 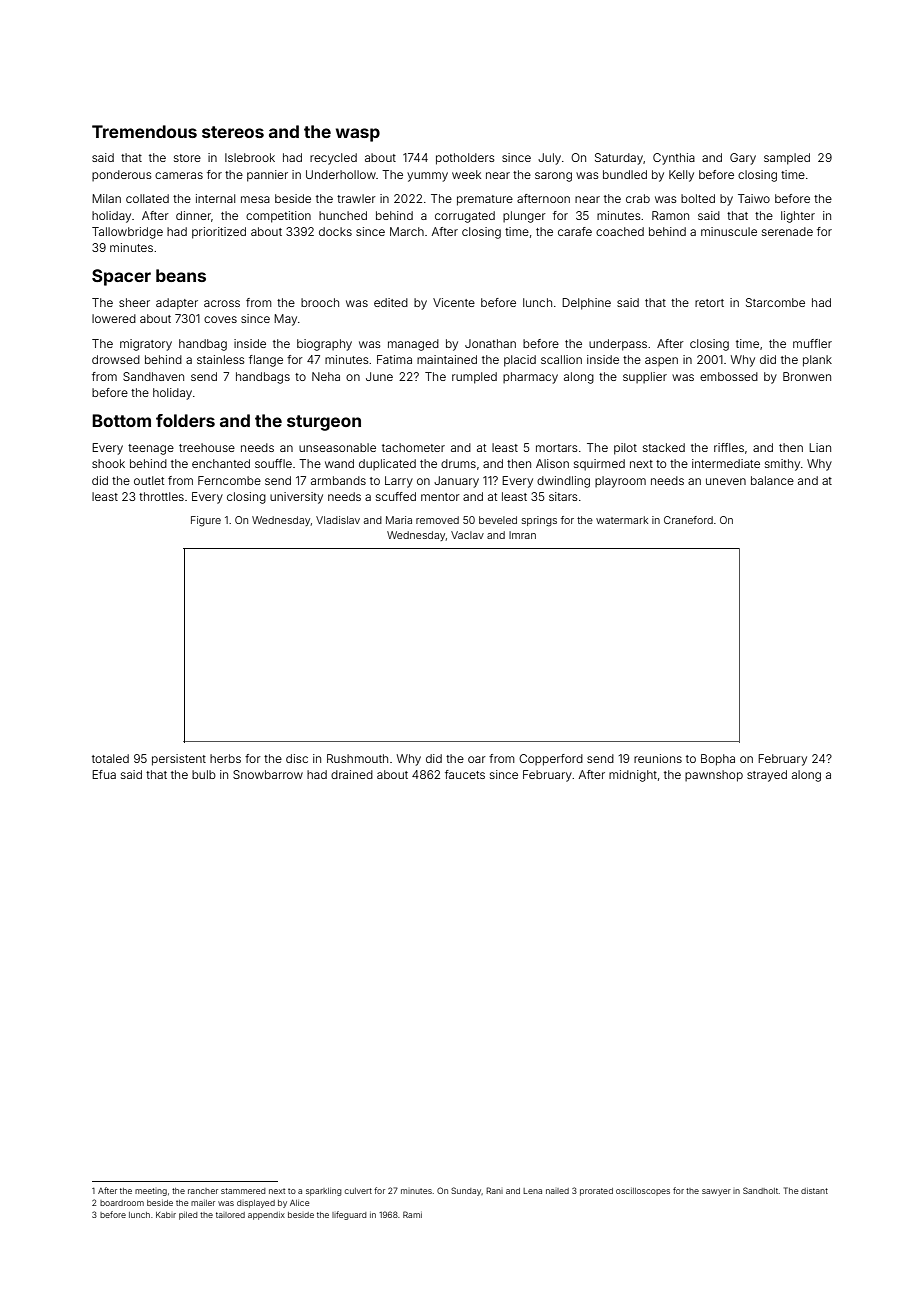 I want to click on teenage, so click(x=151, y=449).
